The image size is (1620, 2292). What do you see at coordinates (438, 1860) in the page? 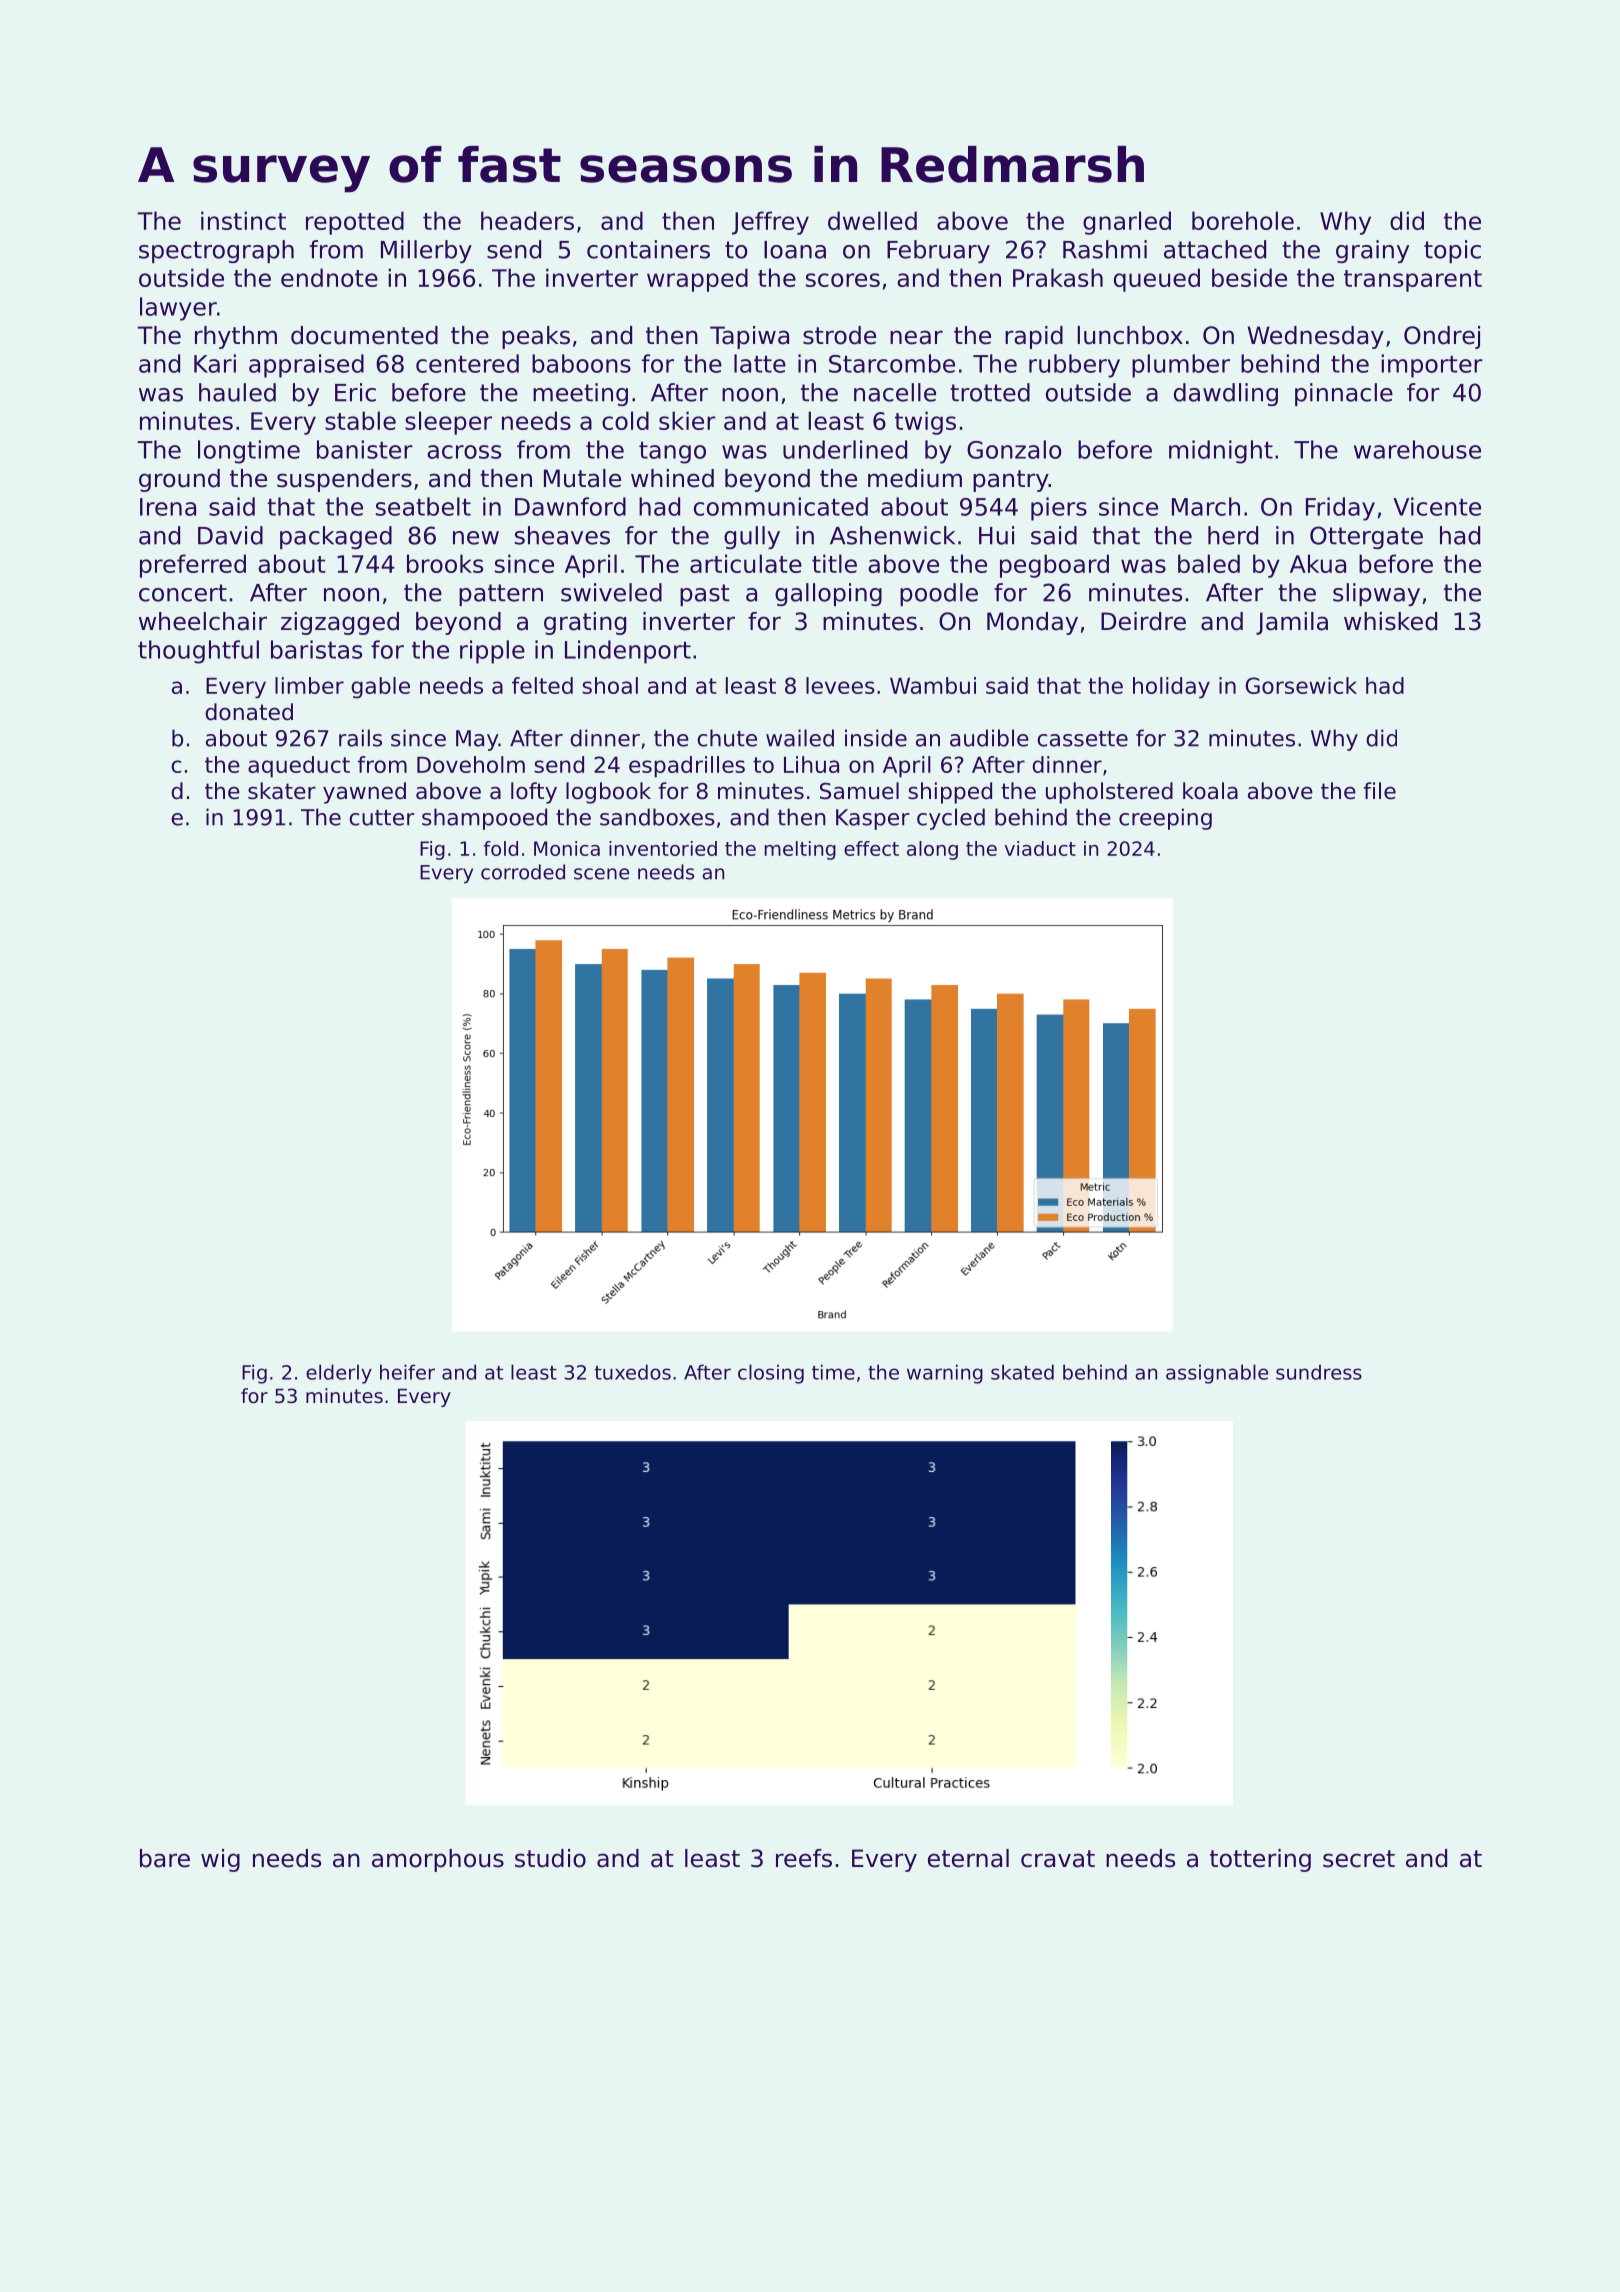
I see `amorphous` at bounding box center [438, 1860].
